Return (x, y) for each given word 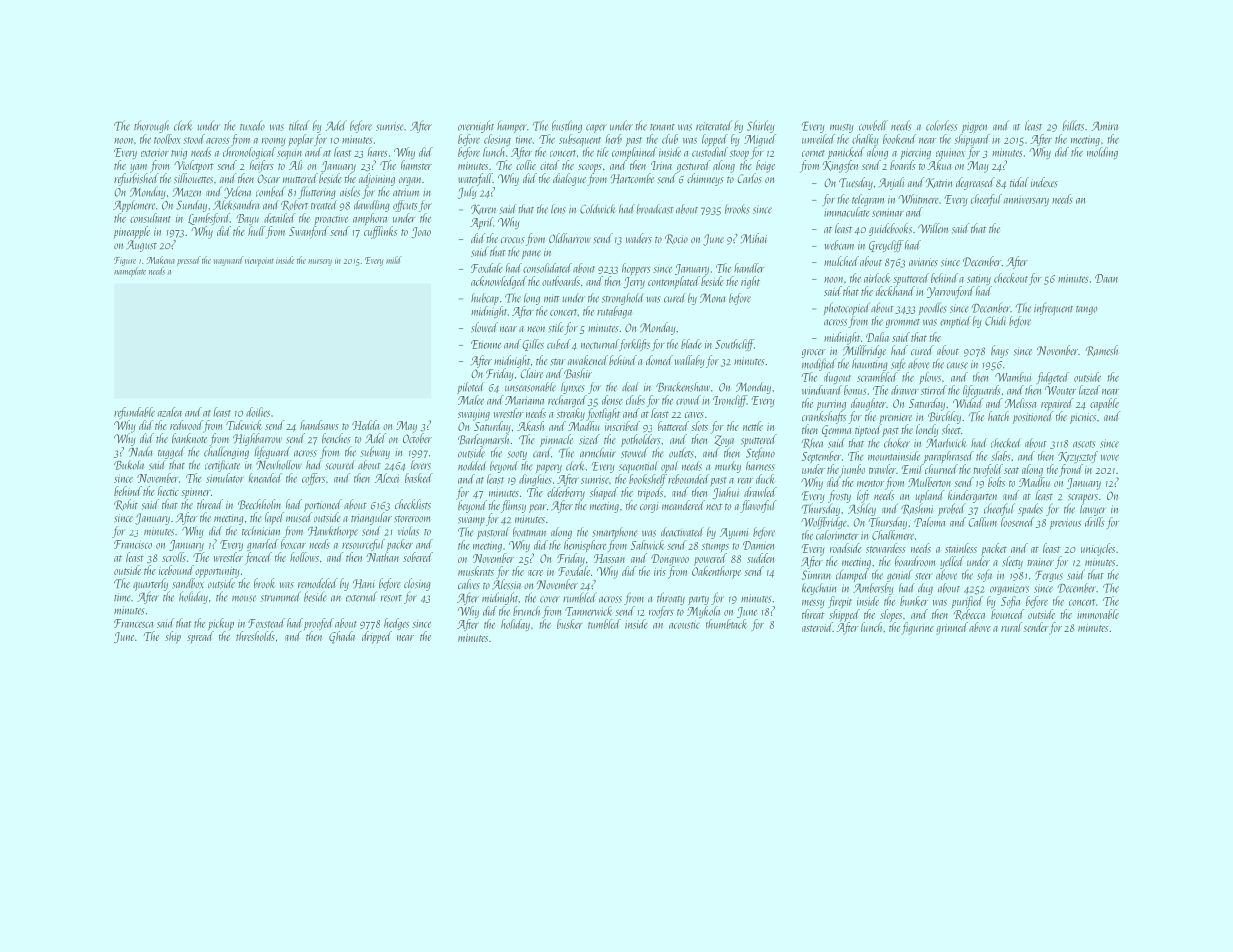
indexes (1044, 182)
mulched (841, 261)
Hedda (366, 425)
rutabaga (614, 312)
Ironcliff (730, 401)
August (141, 246)
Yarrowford (950, 292)
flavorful (758, 506)
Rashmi (917, 509)
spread (200, 637)
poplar (301, 140)
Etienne (486, 344)
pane (531, 254)
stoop (739, 154)
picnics (1083, 418)
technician (261, 531)
